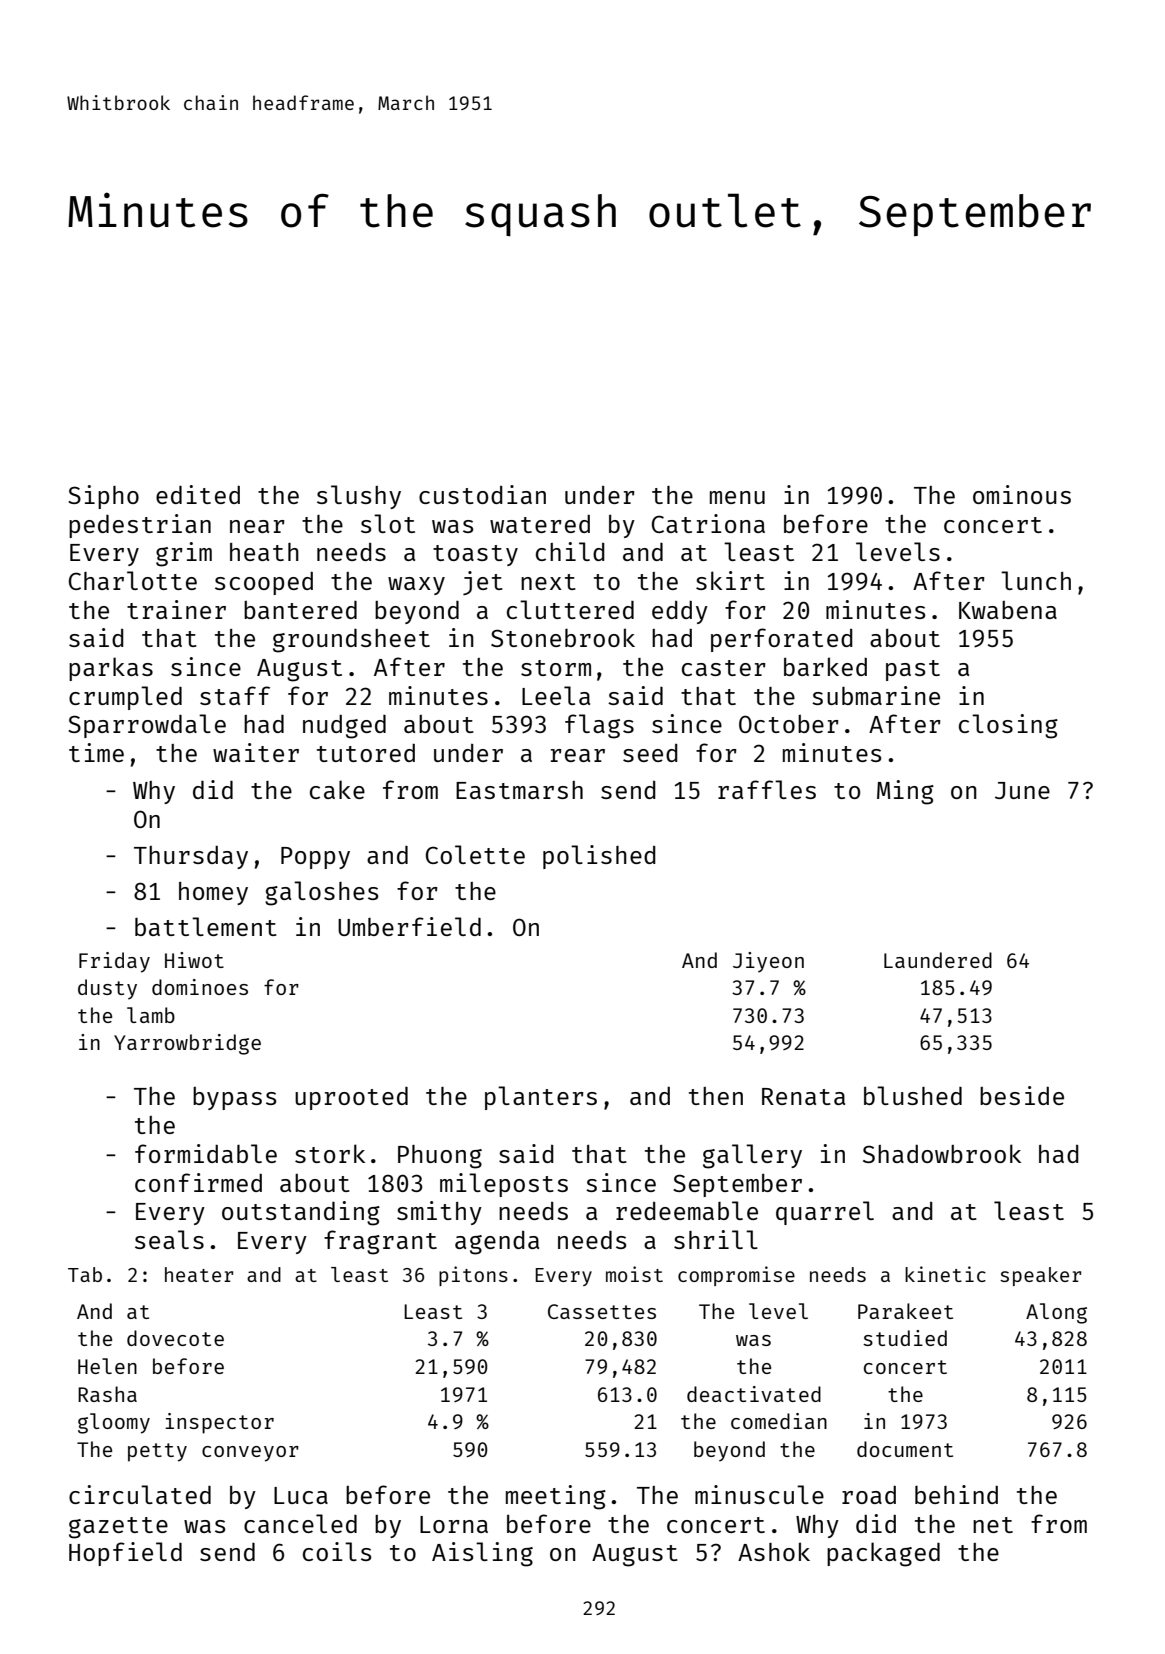 The height and width of the image is (1654, 1165). Describe the element at coordinates (541, 1098) in the image. I see `planters` at that location.
